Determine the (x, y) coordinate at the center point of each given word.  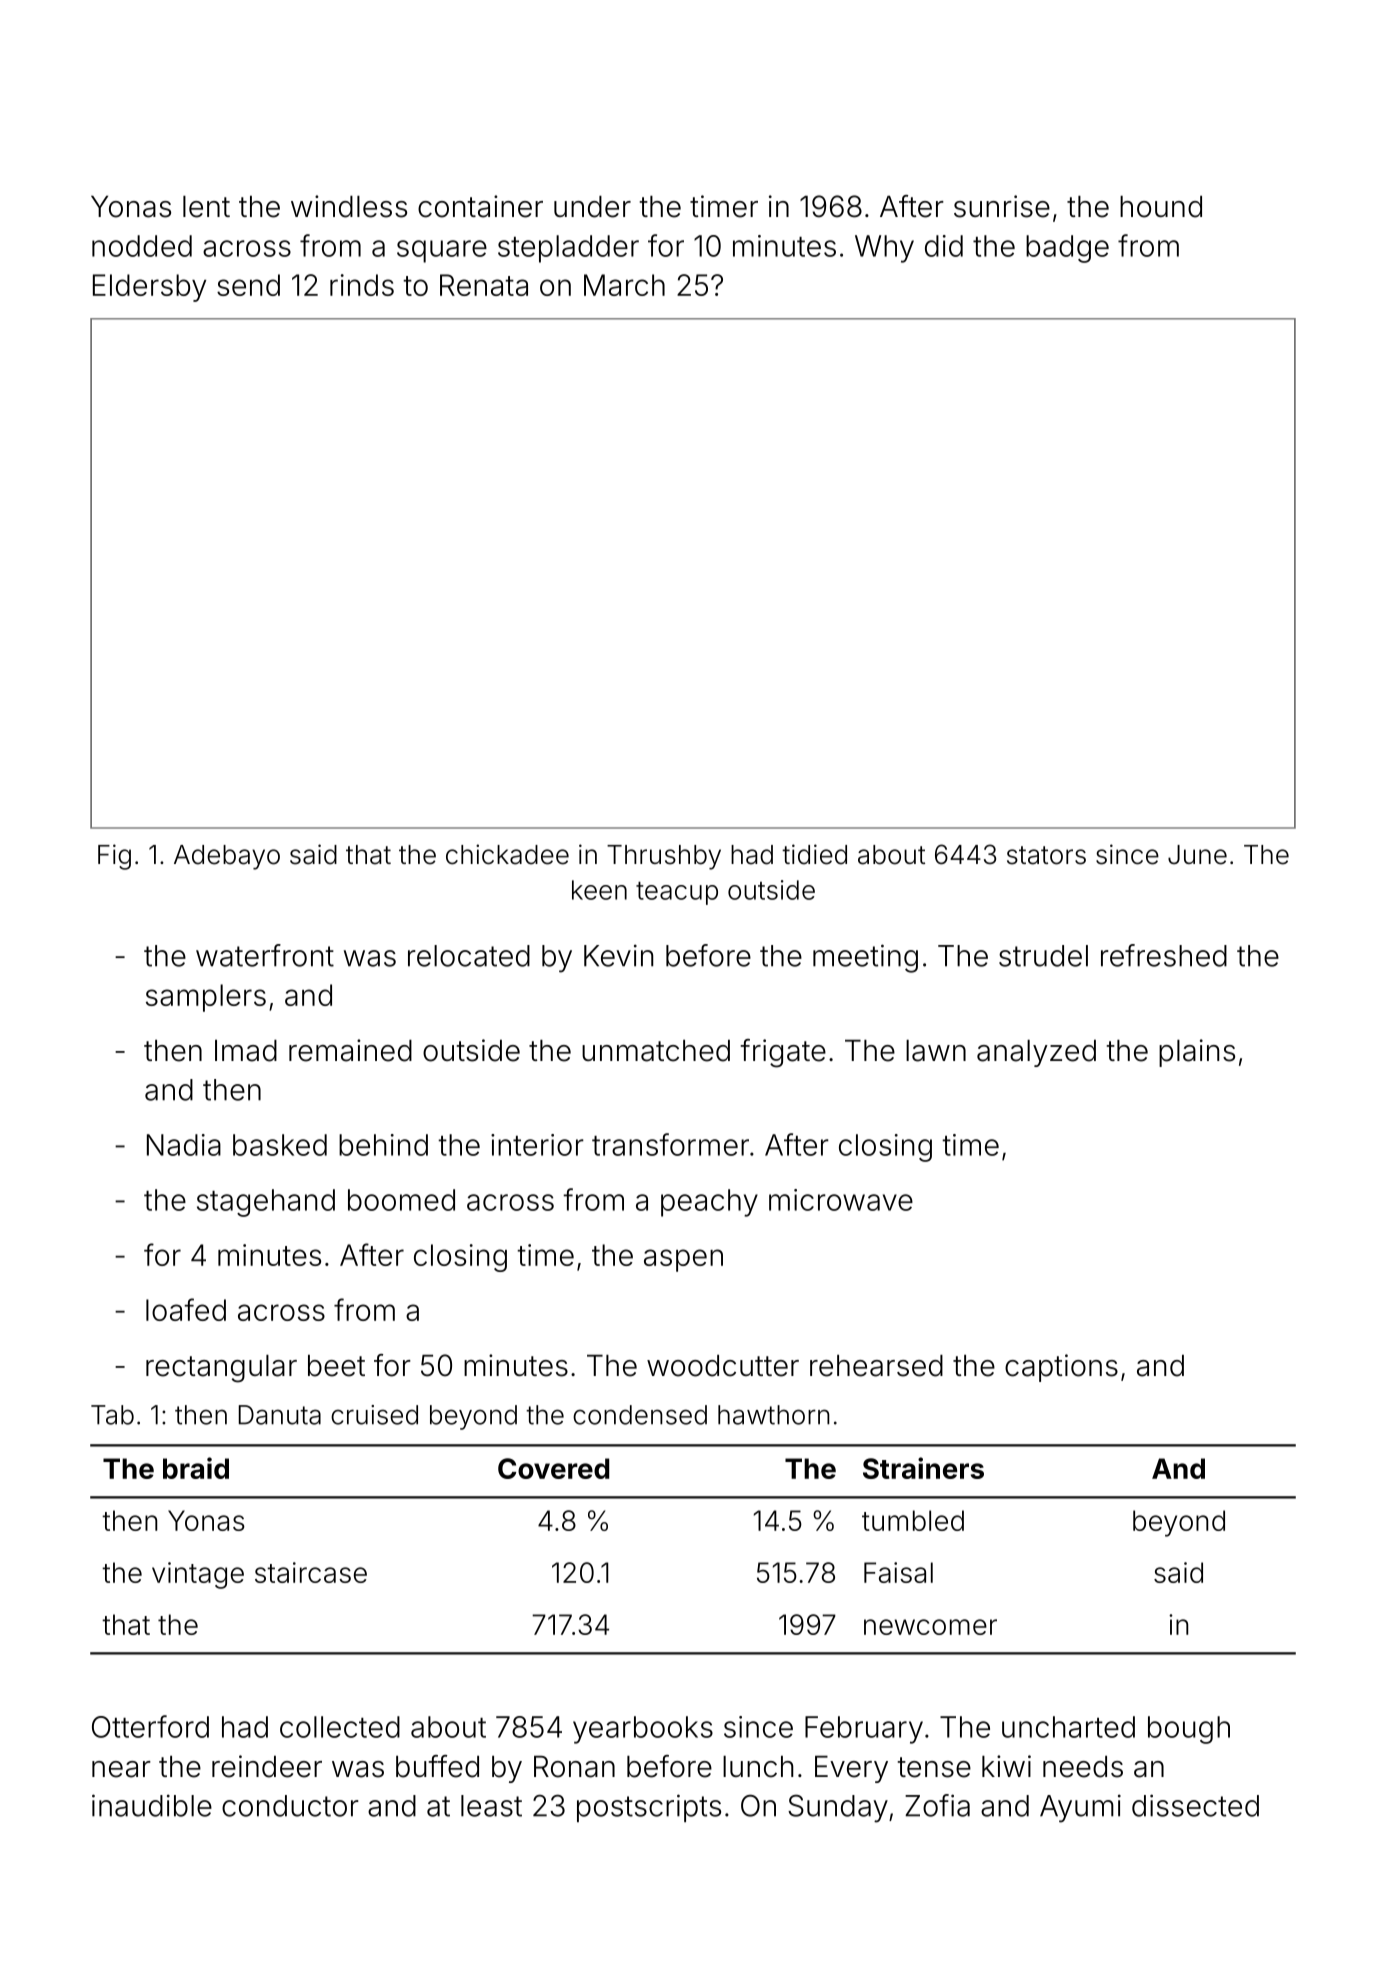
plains (1197, 1053)
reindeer (267, 1766)
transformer (670, 1144)
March (624, 285)
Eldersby (149, 288)
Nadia (184, 1145)
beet (336, 1366)
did (944, 246)
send (248, 285)
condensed (640, 1415)
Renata (484, 285)
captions (1061, 1368)
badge (1067, 249)
